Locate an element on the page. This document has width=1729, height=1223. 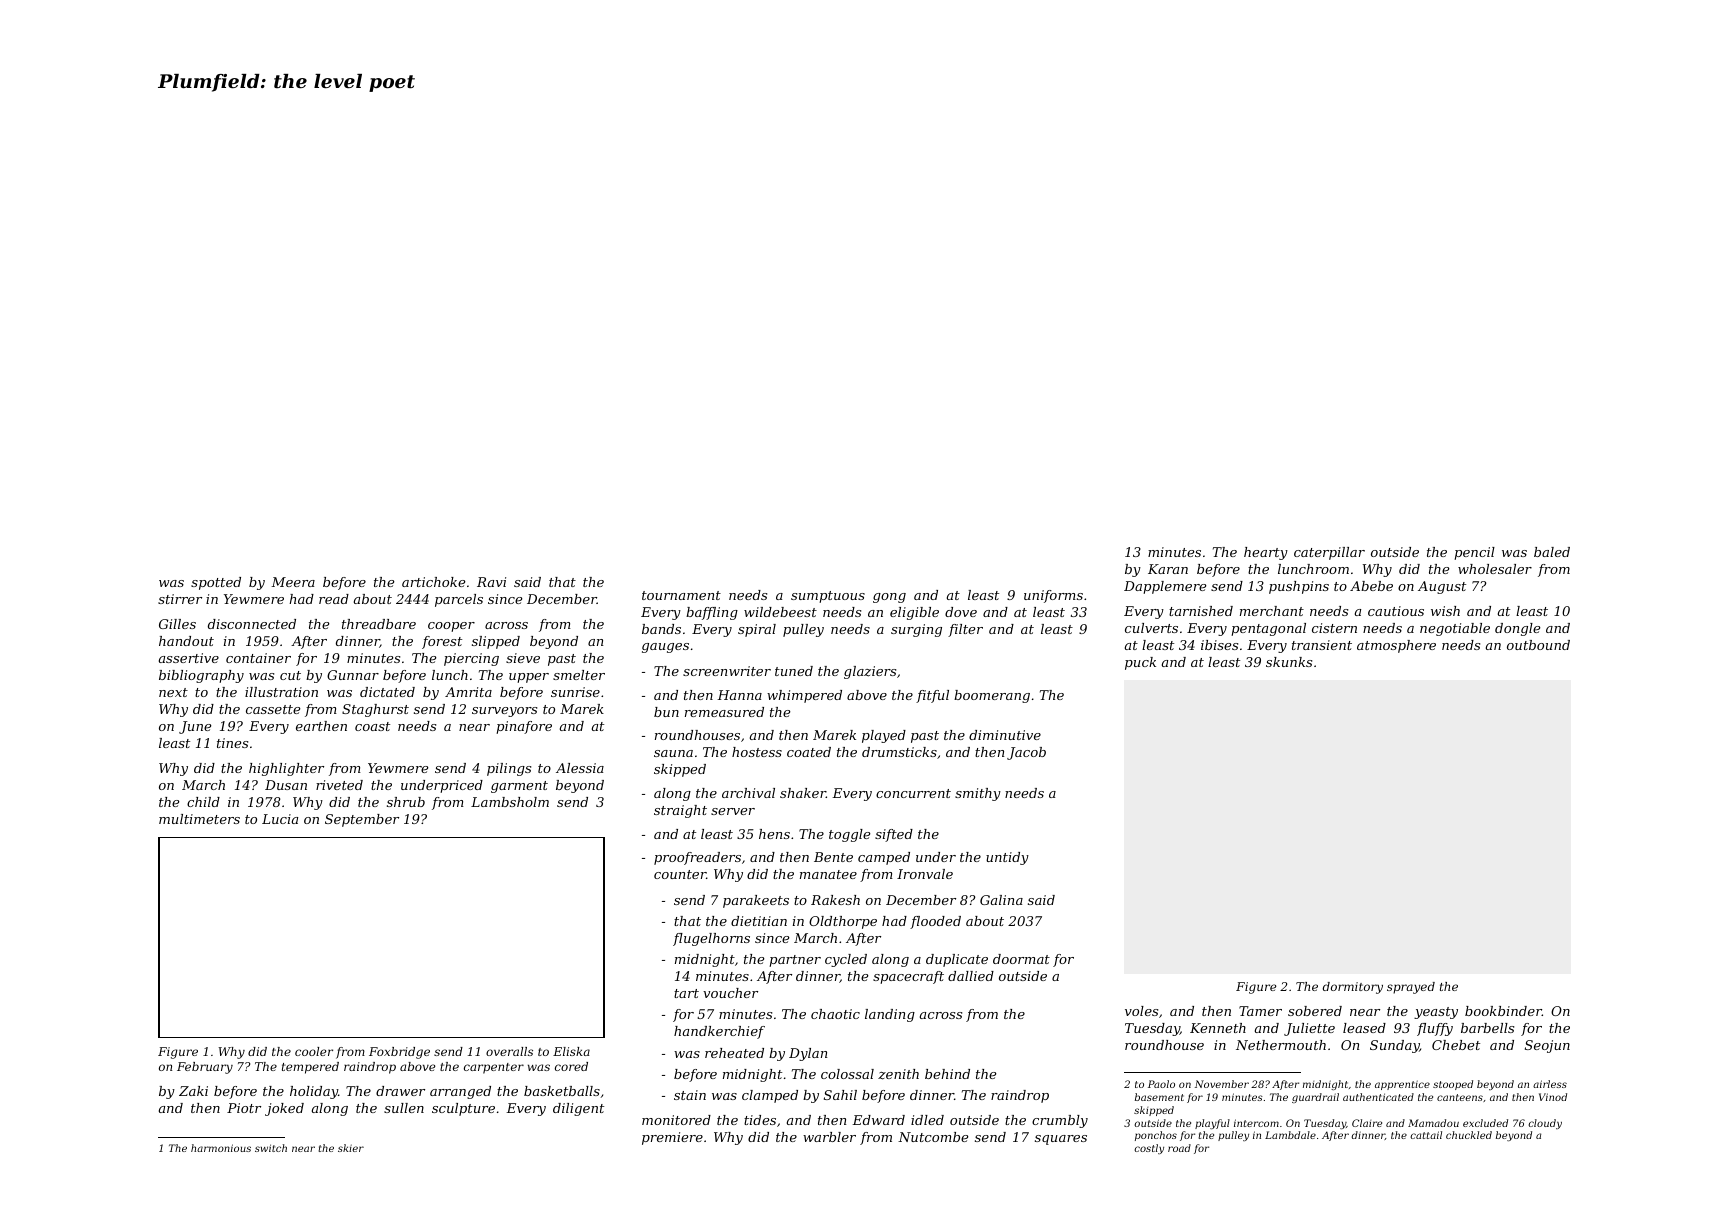
holiday is located at coordinates (314, 1092).
